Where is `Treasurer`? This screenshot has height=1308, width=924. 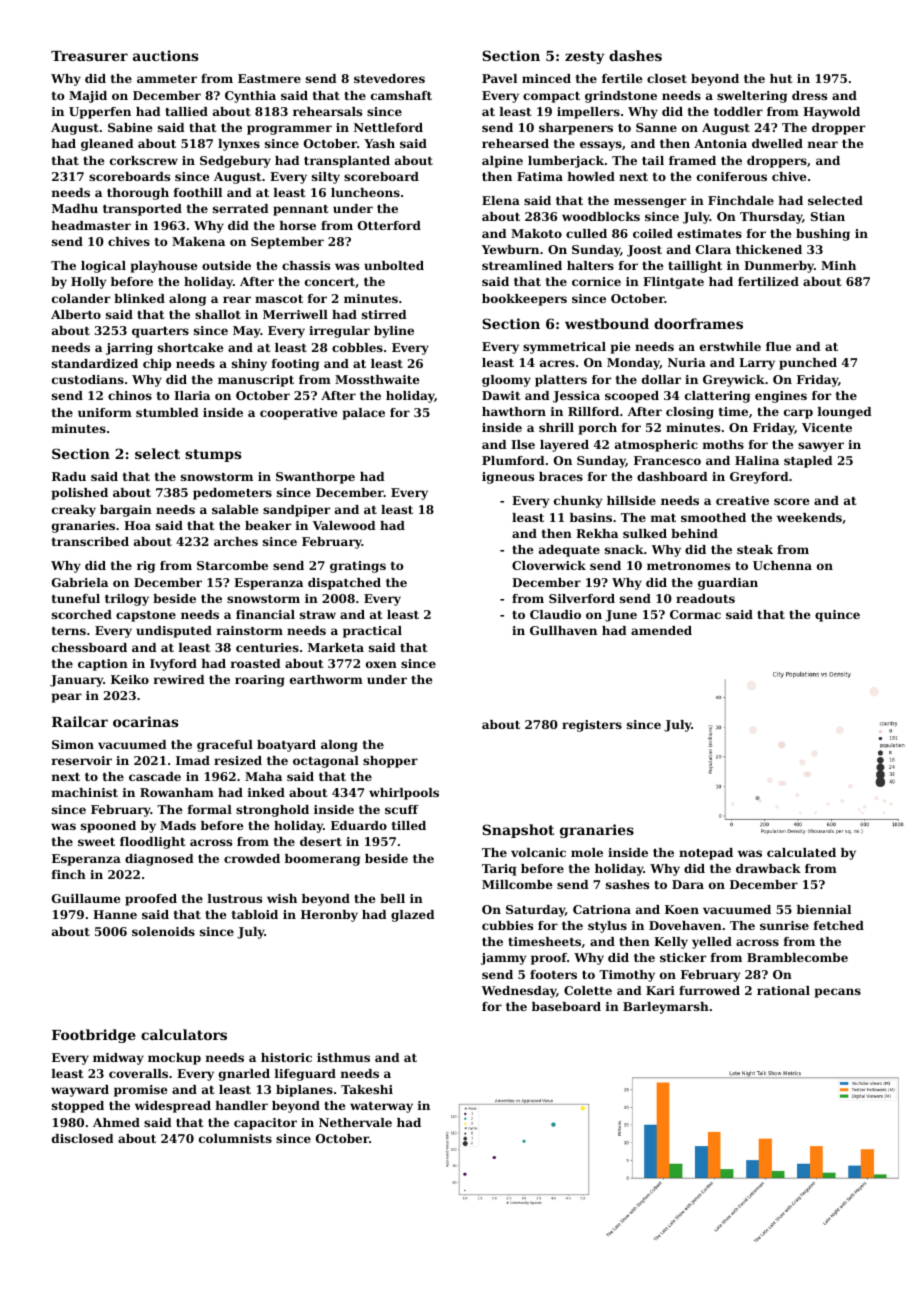 Treasurer is located at coordinates (89, 56).
